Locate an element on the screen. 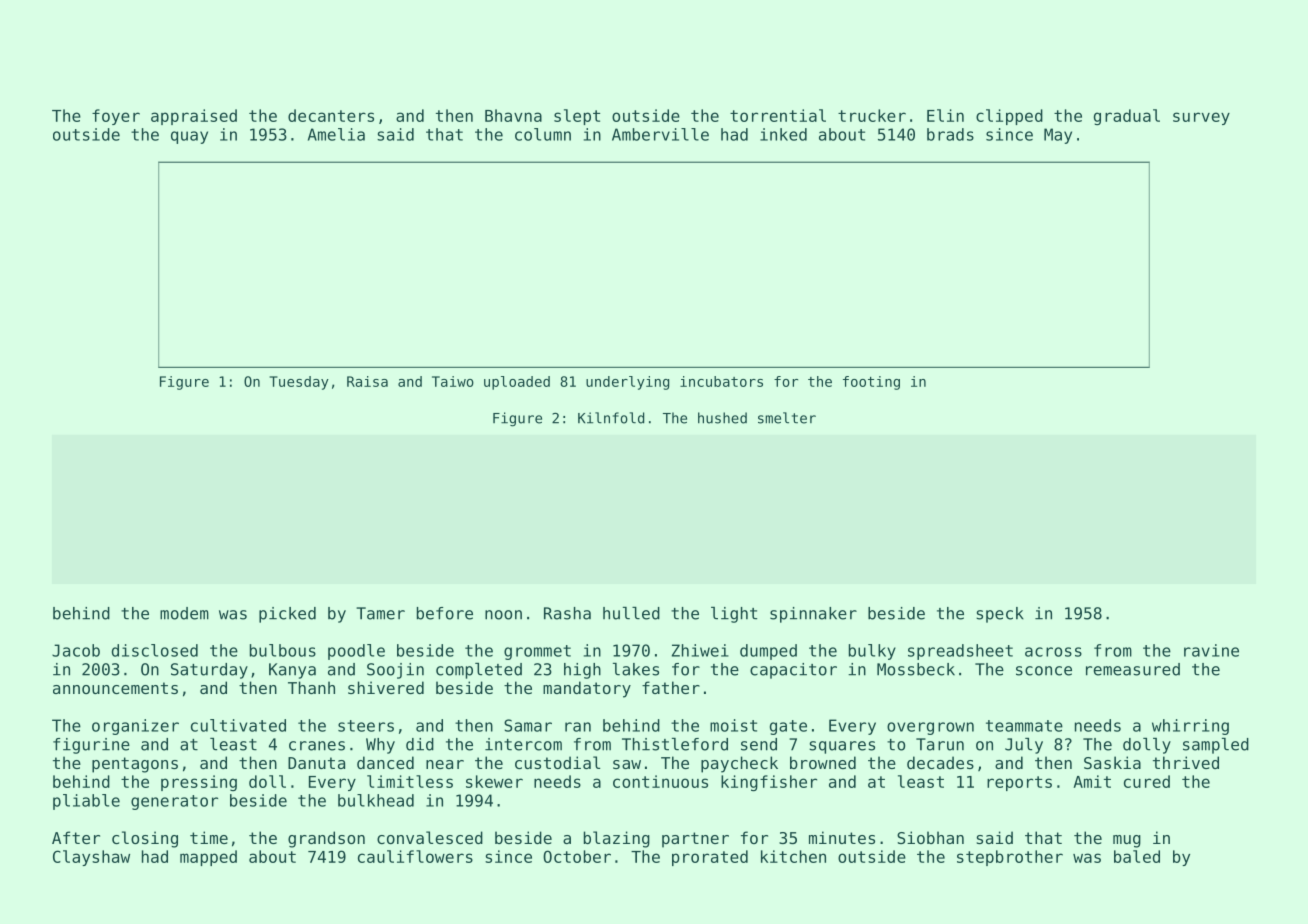 The height and width of the screenshot is (924, 1308). speck is located at coordinates (1000, 615).
